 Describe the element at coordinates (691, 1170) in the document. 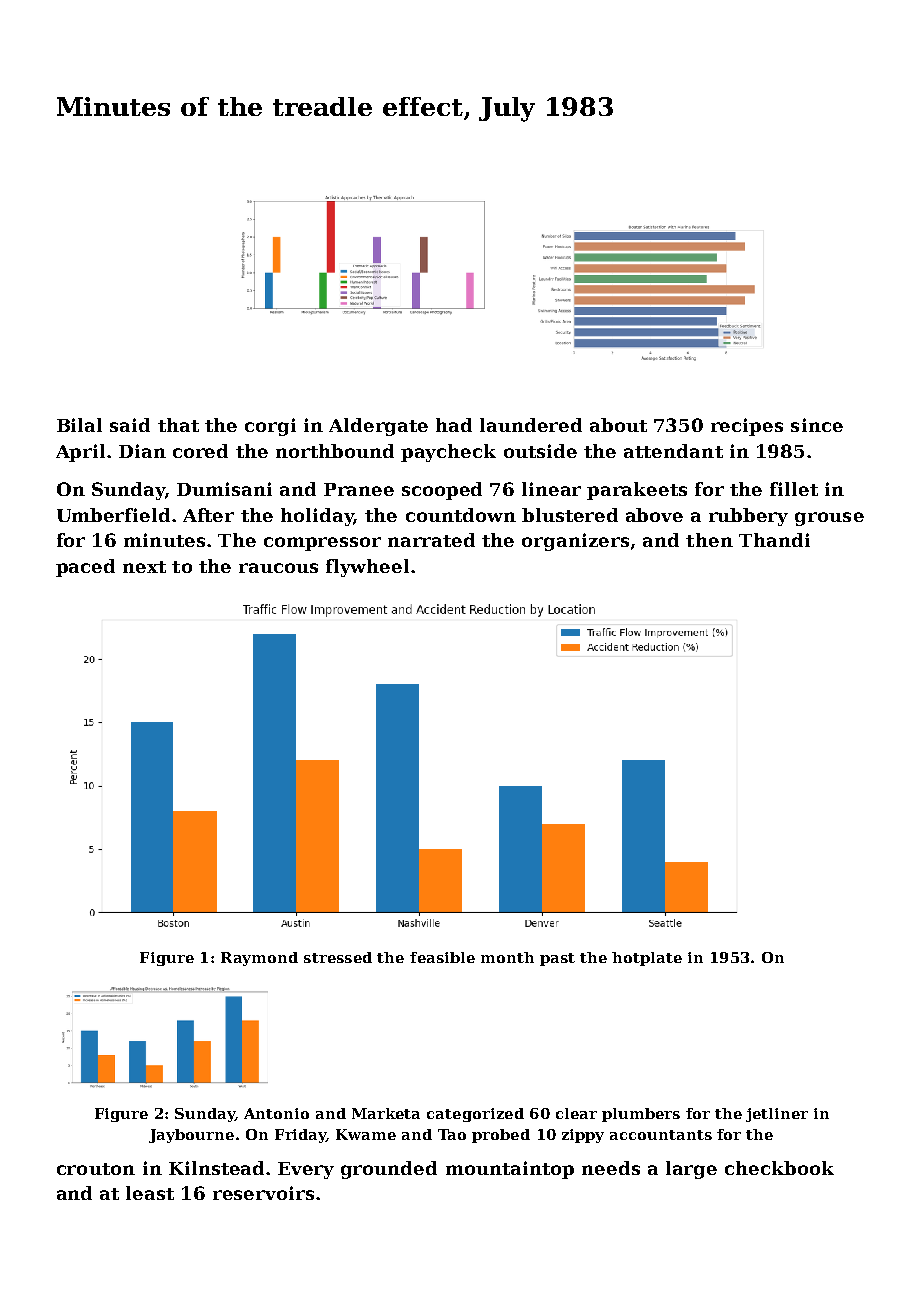

I see `large` at that location.
